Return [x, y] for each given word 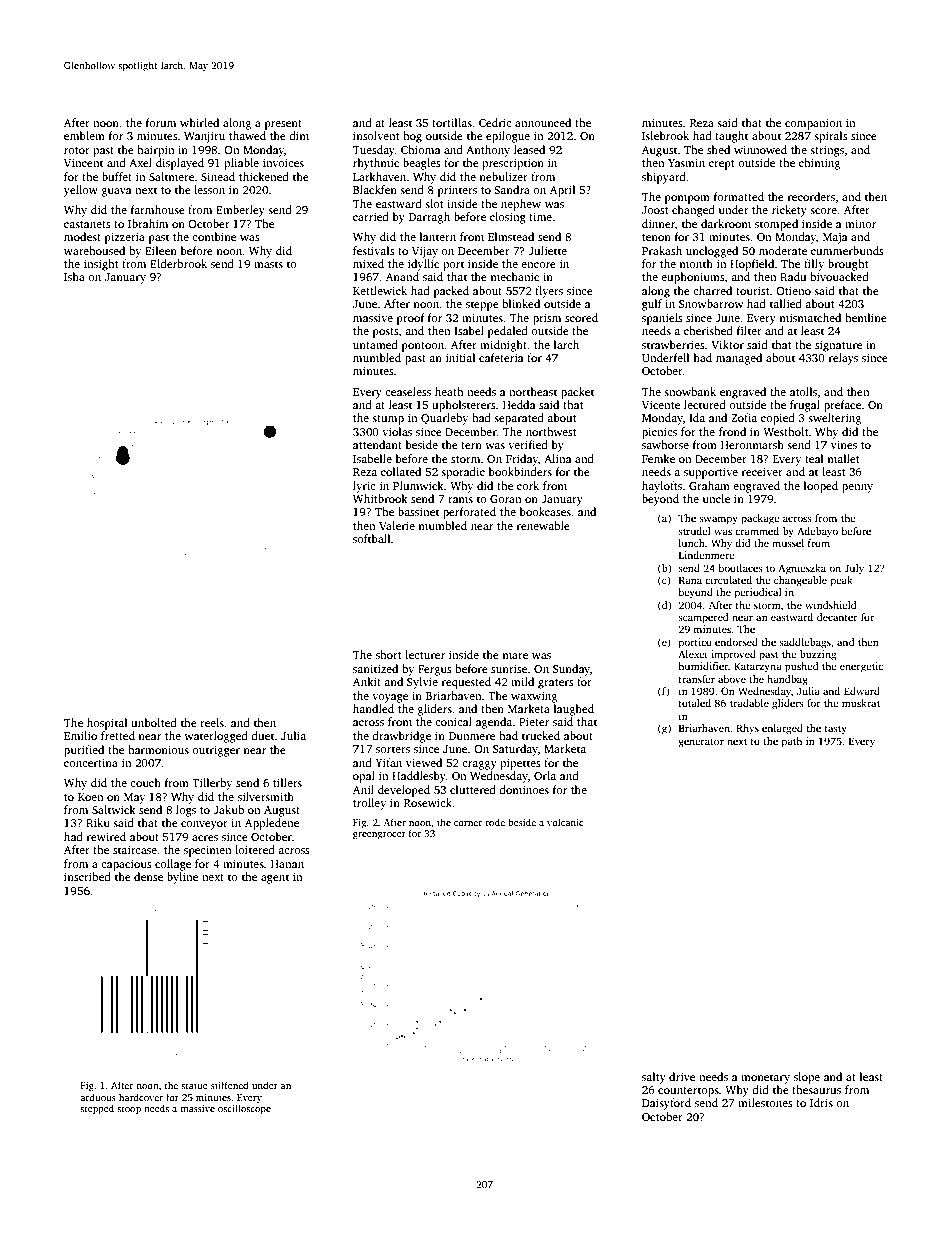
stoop [129, 1110]
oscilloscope [244, 1109]
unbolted [154, 722]
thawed [247, 135]
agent [275, 879]
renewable [543, 525]
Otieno [793, 290]
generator [701, 743]
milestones [765, 1102]
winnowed [760, 149]
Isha [74, 276]
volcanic [565, 822]
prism [547, 319]
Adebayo [817, 532]
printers [457, 191]
